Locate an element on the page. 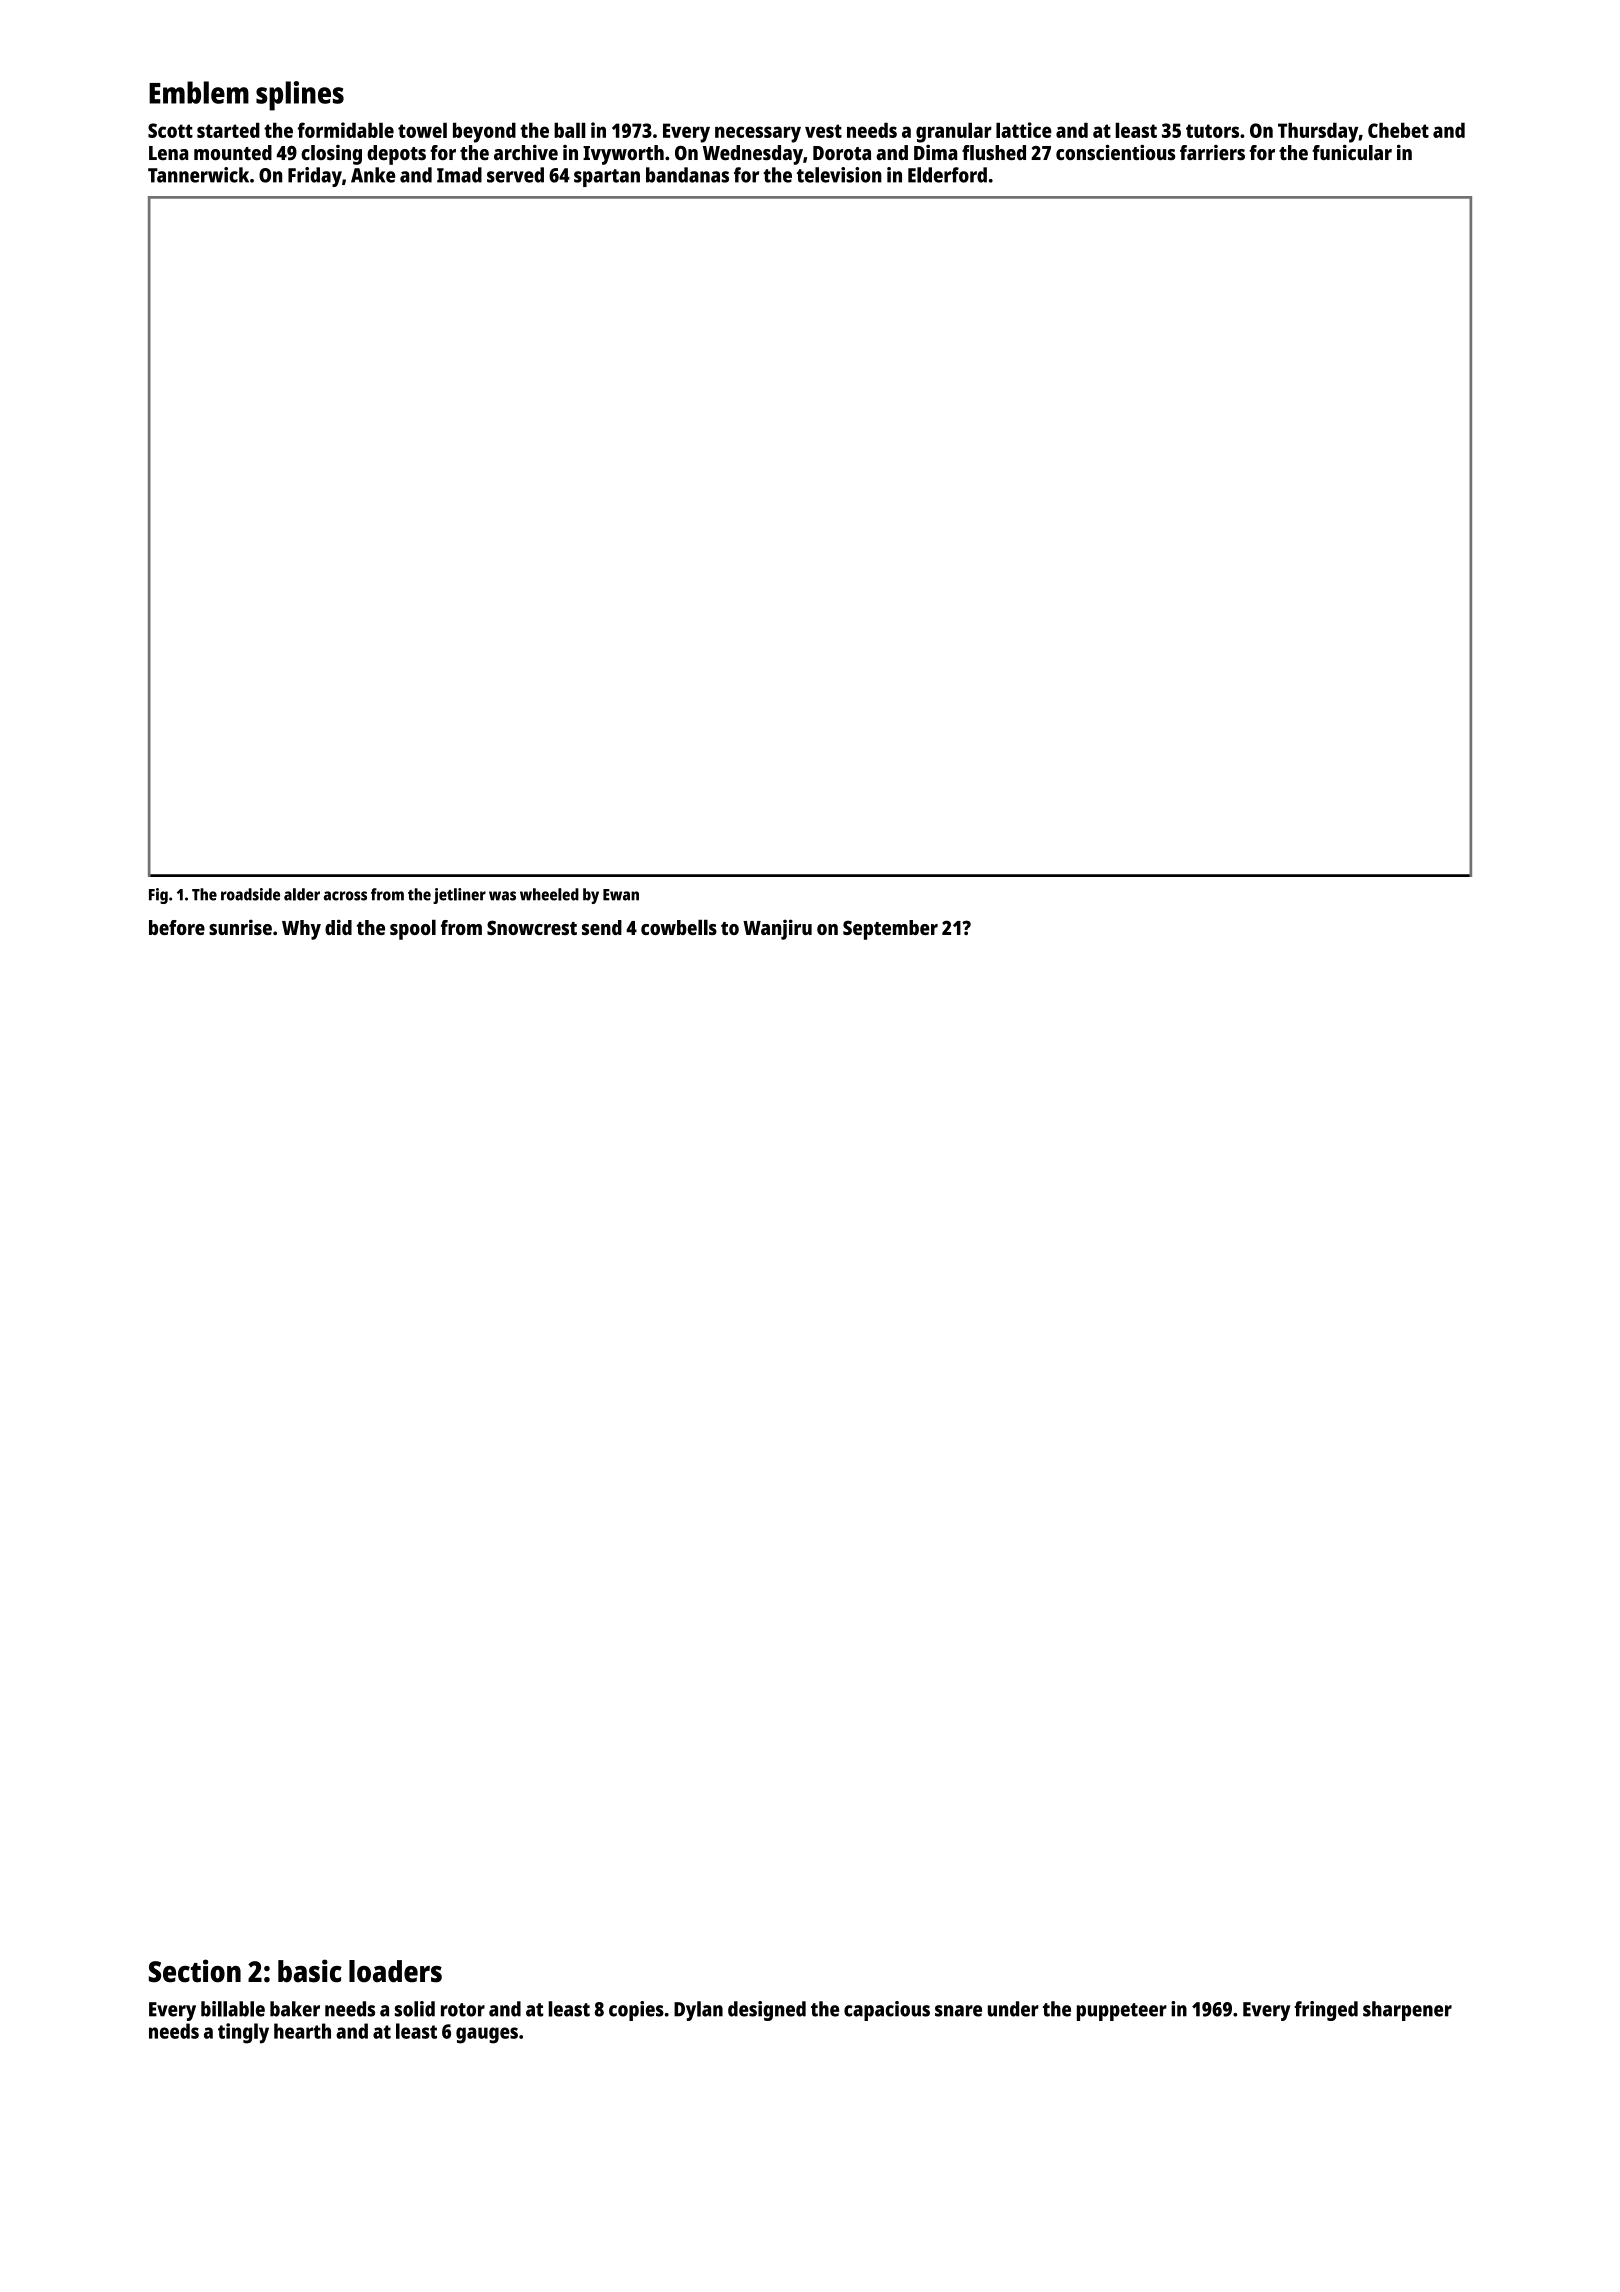 The height and width of the image is (2292, 1620). gauges is located at coordinates (487, 2035).
